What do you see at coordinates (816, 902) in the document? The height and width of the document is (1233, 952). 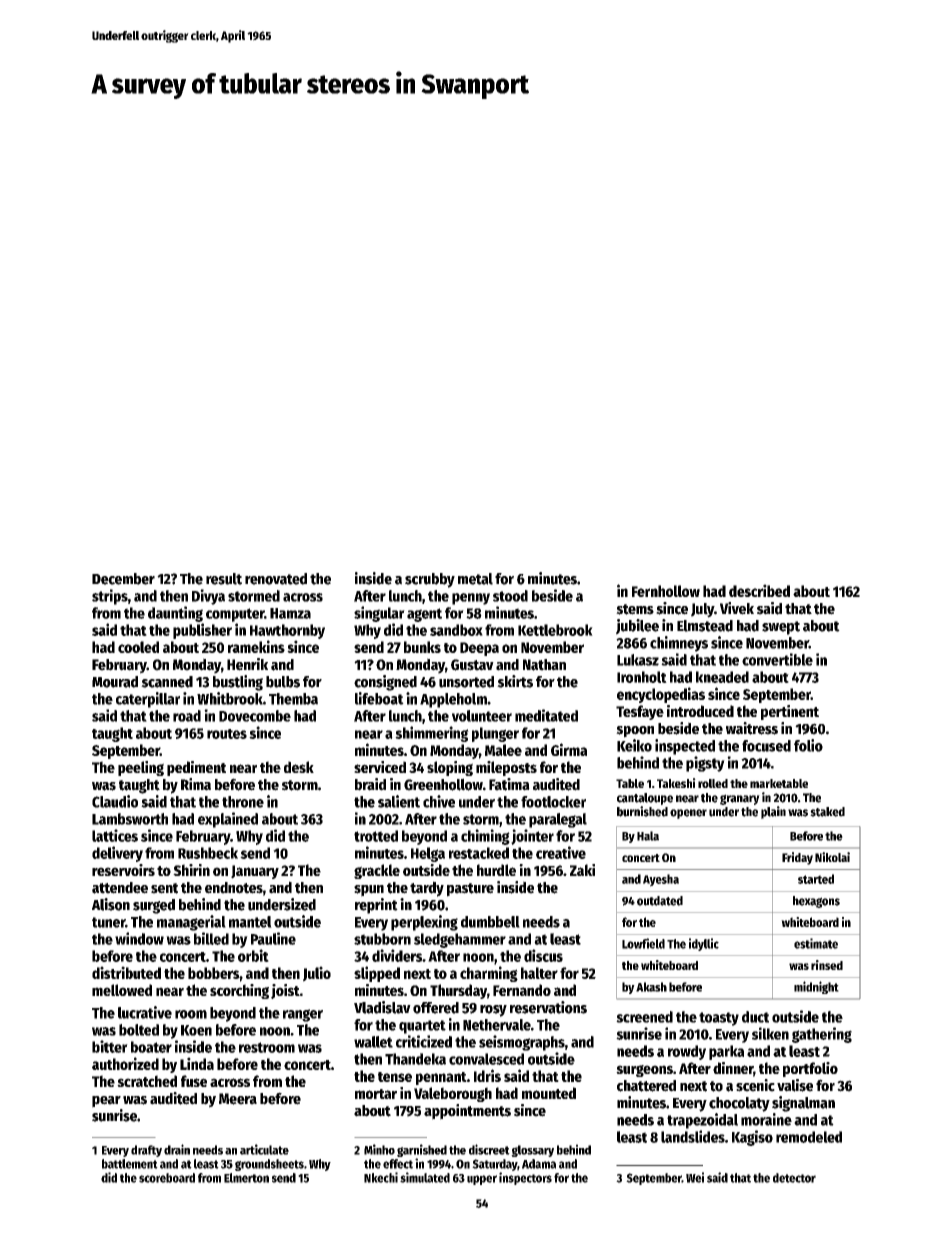 I see `hexagons` at bounding box center [816, 902].
